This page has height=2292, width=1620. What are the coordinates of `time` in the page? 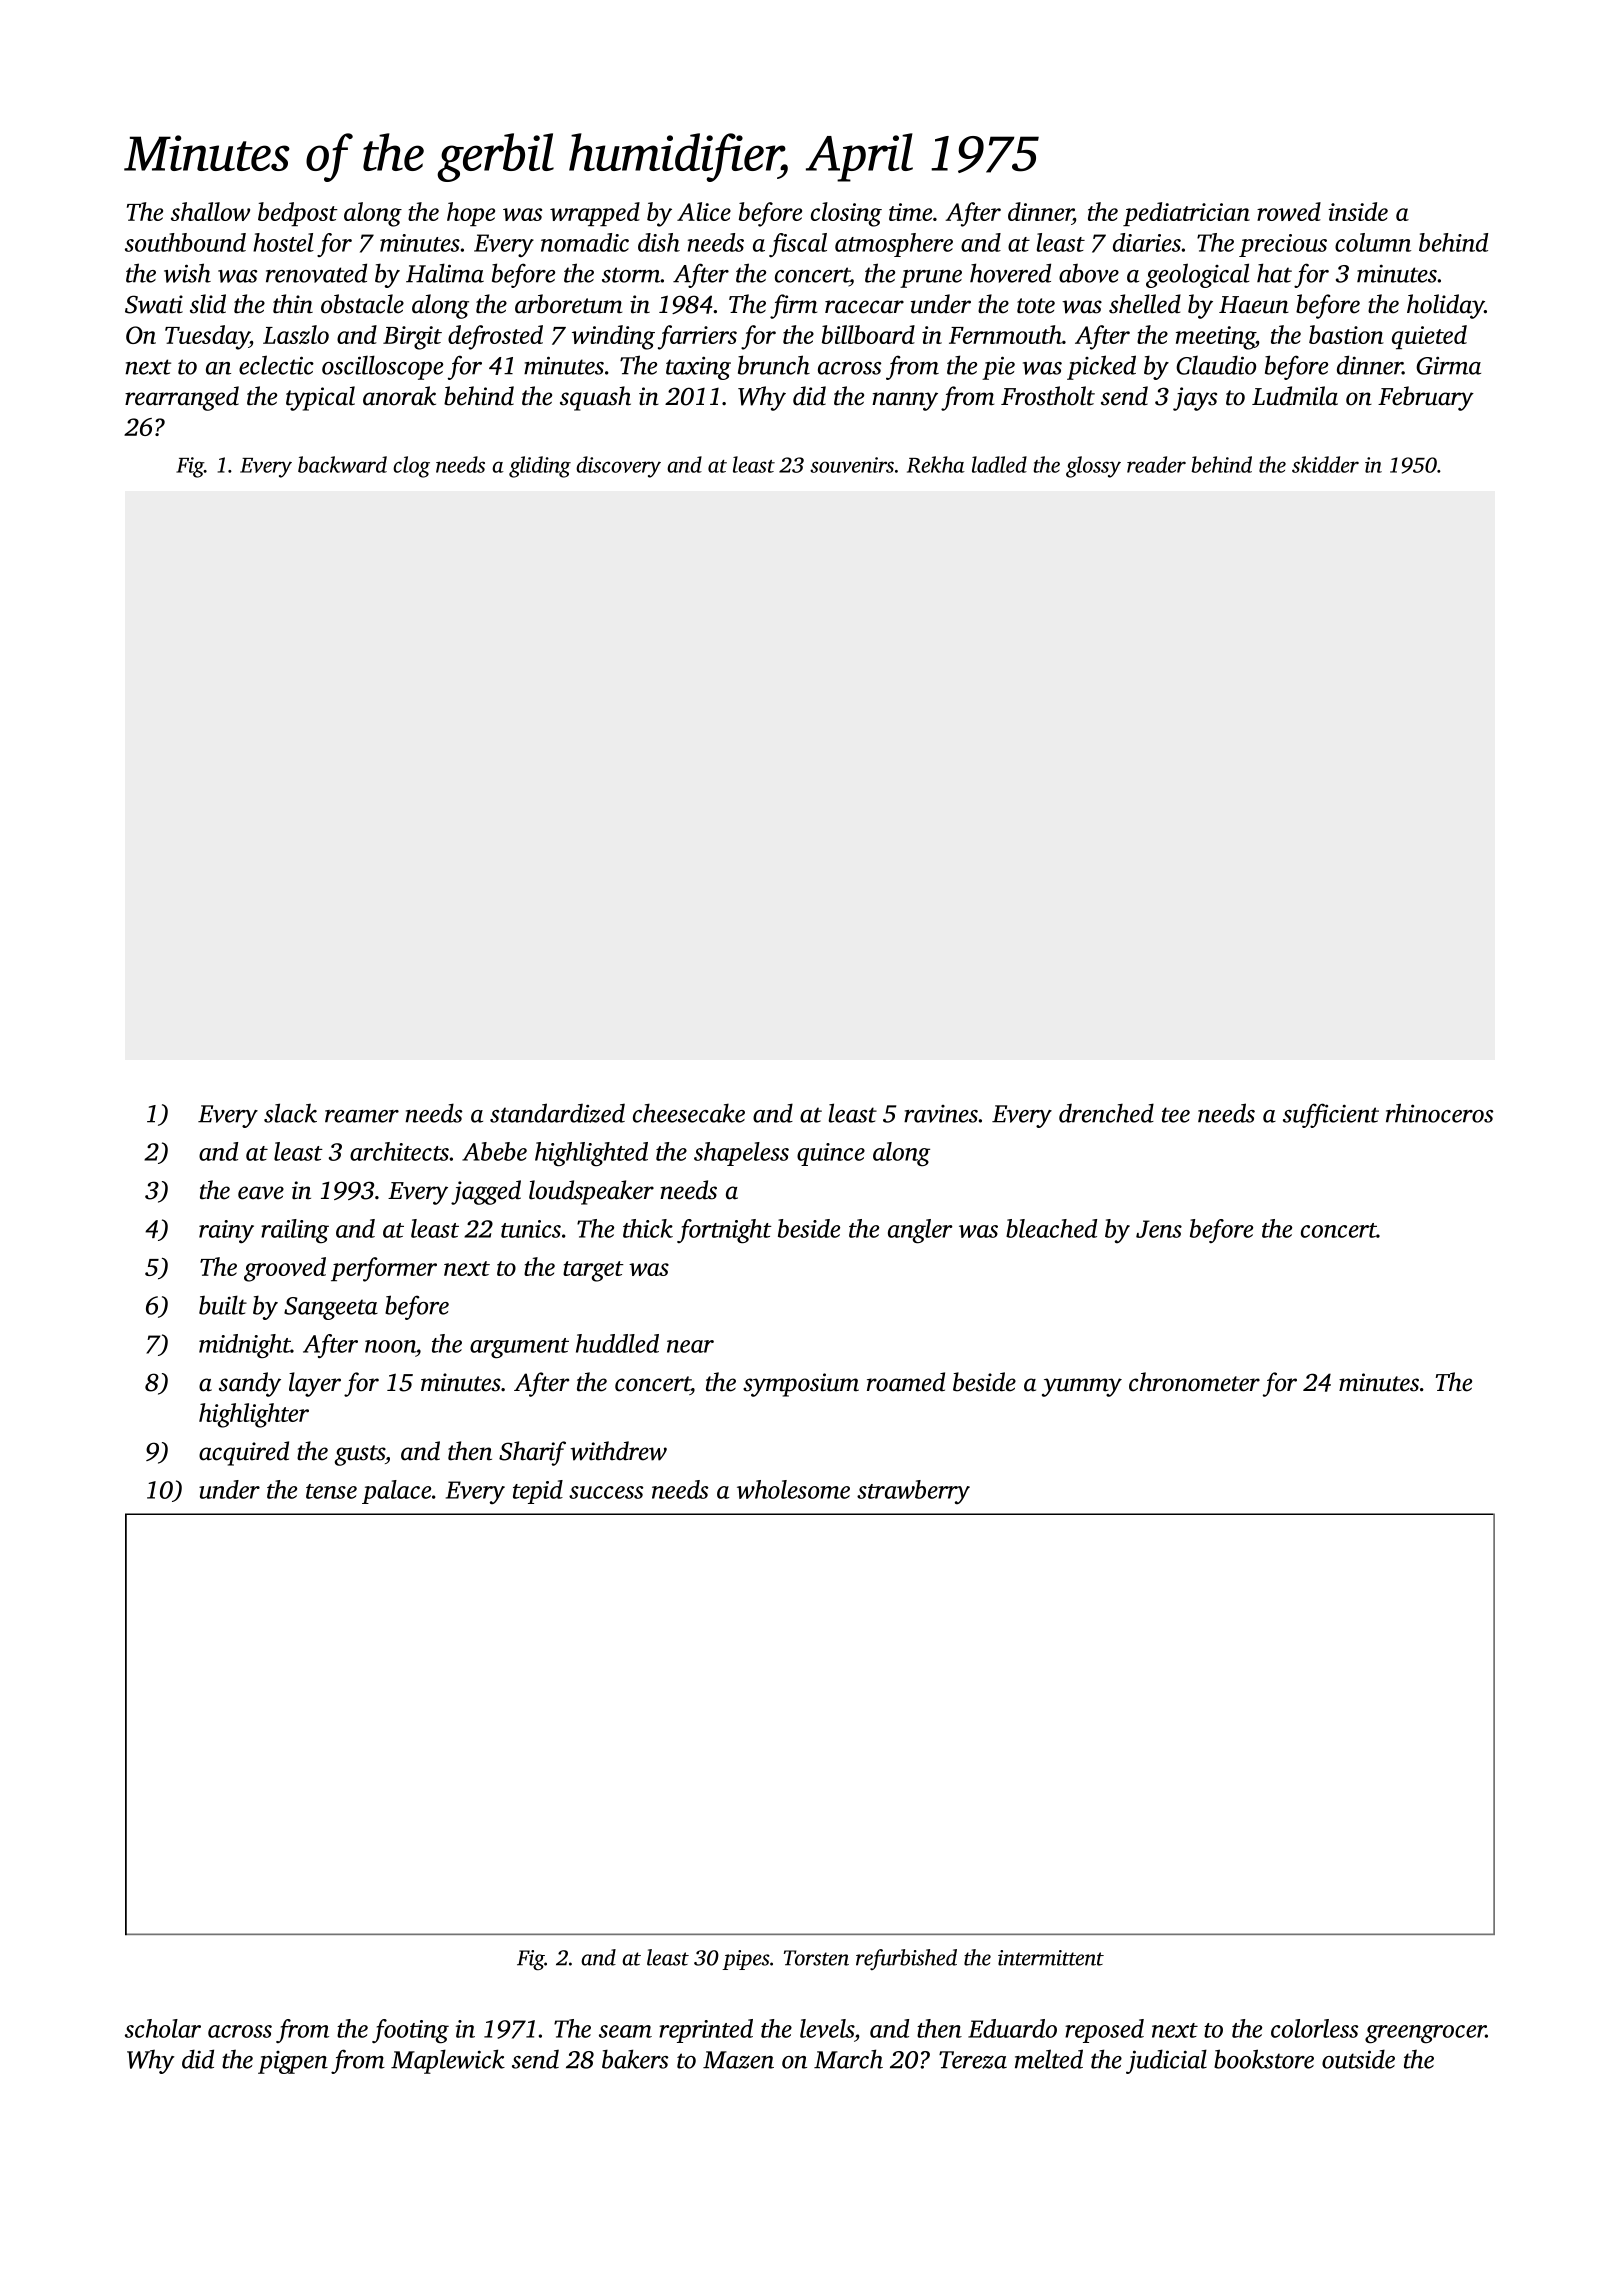 It's located at (910, 212).
